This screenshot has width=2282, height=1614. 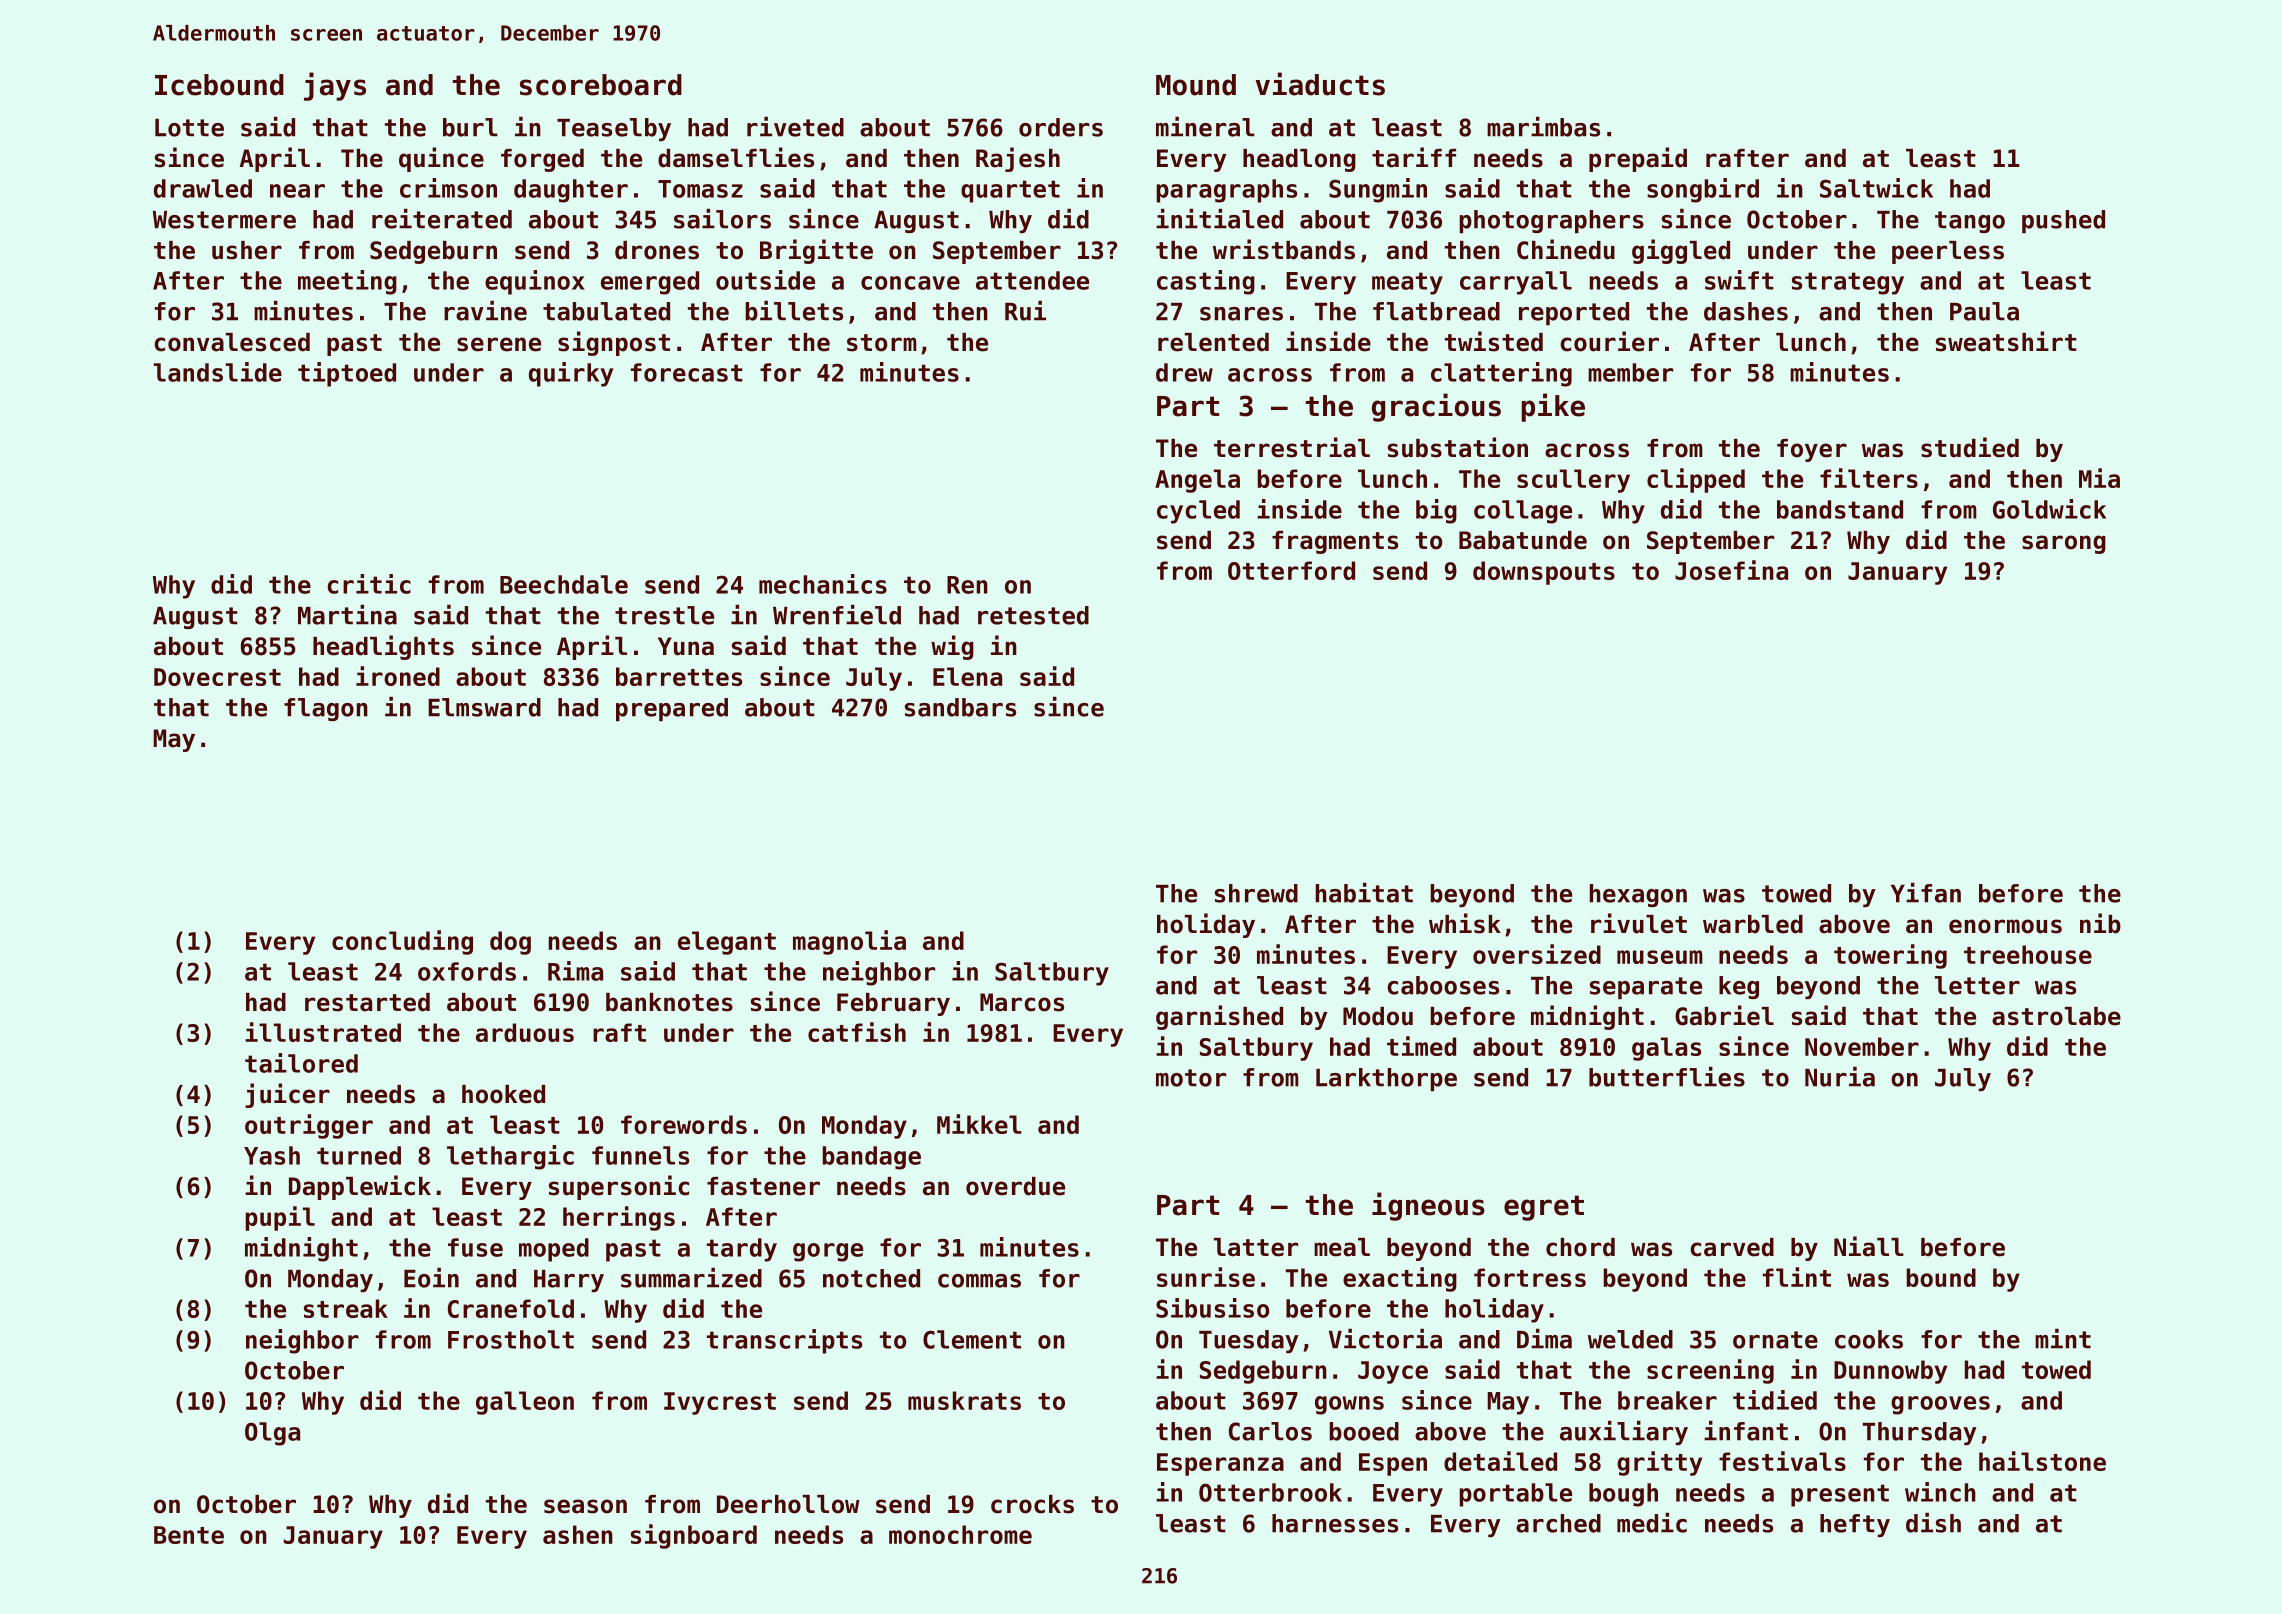 I want to click on drones, so click(x=657, y=250).
